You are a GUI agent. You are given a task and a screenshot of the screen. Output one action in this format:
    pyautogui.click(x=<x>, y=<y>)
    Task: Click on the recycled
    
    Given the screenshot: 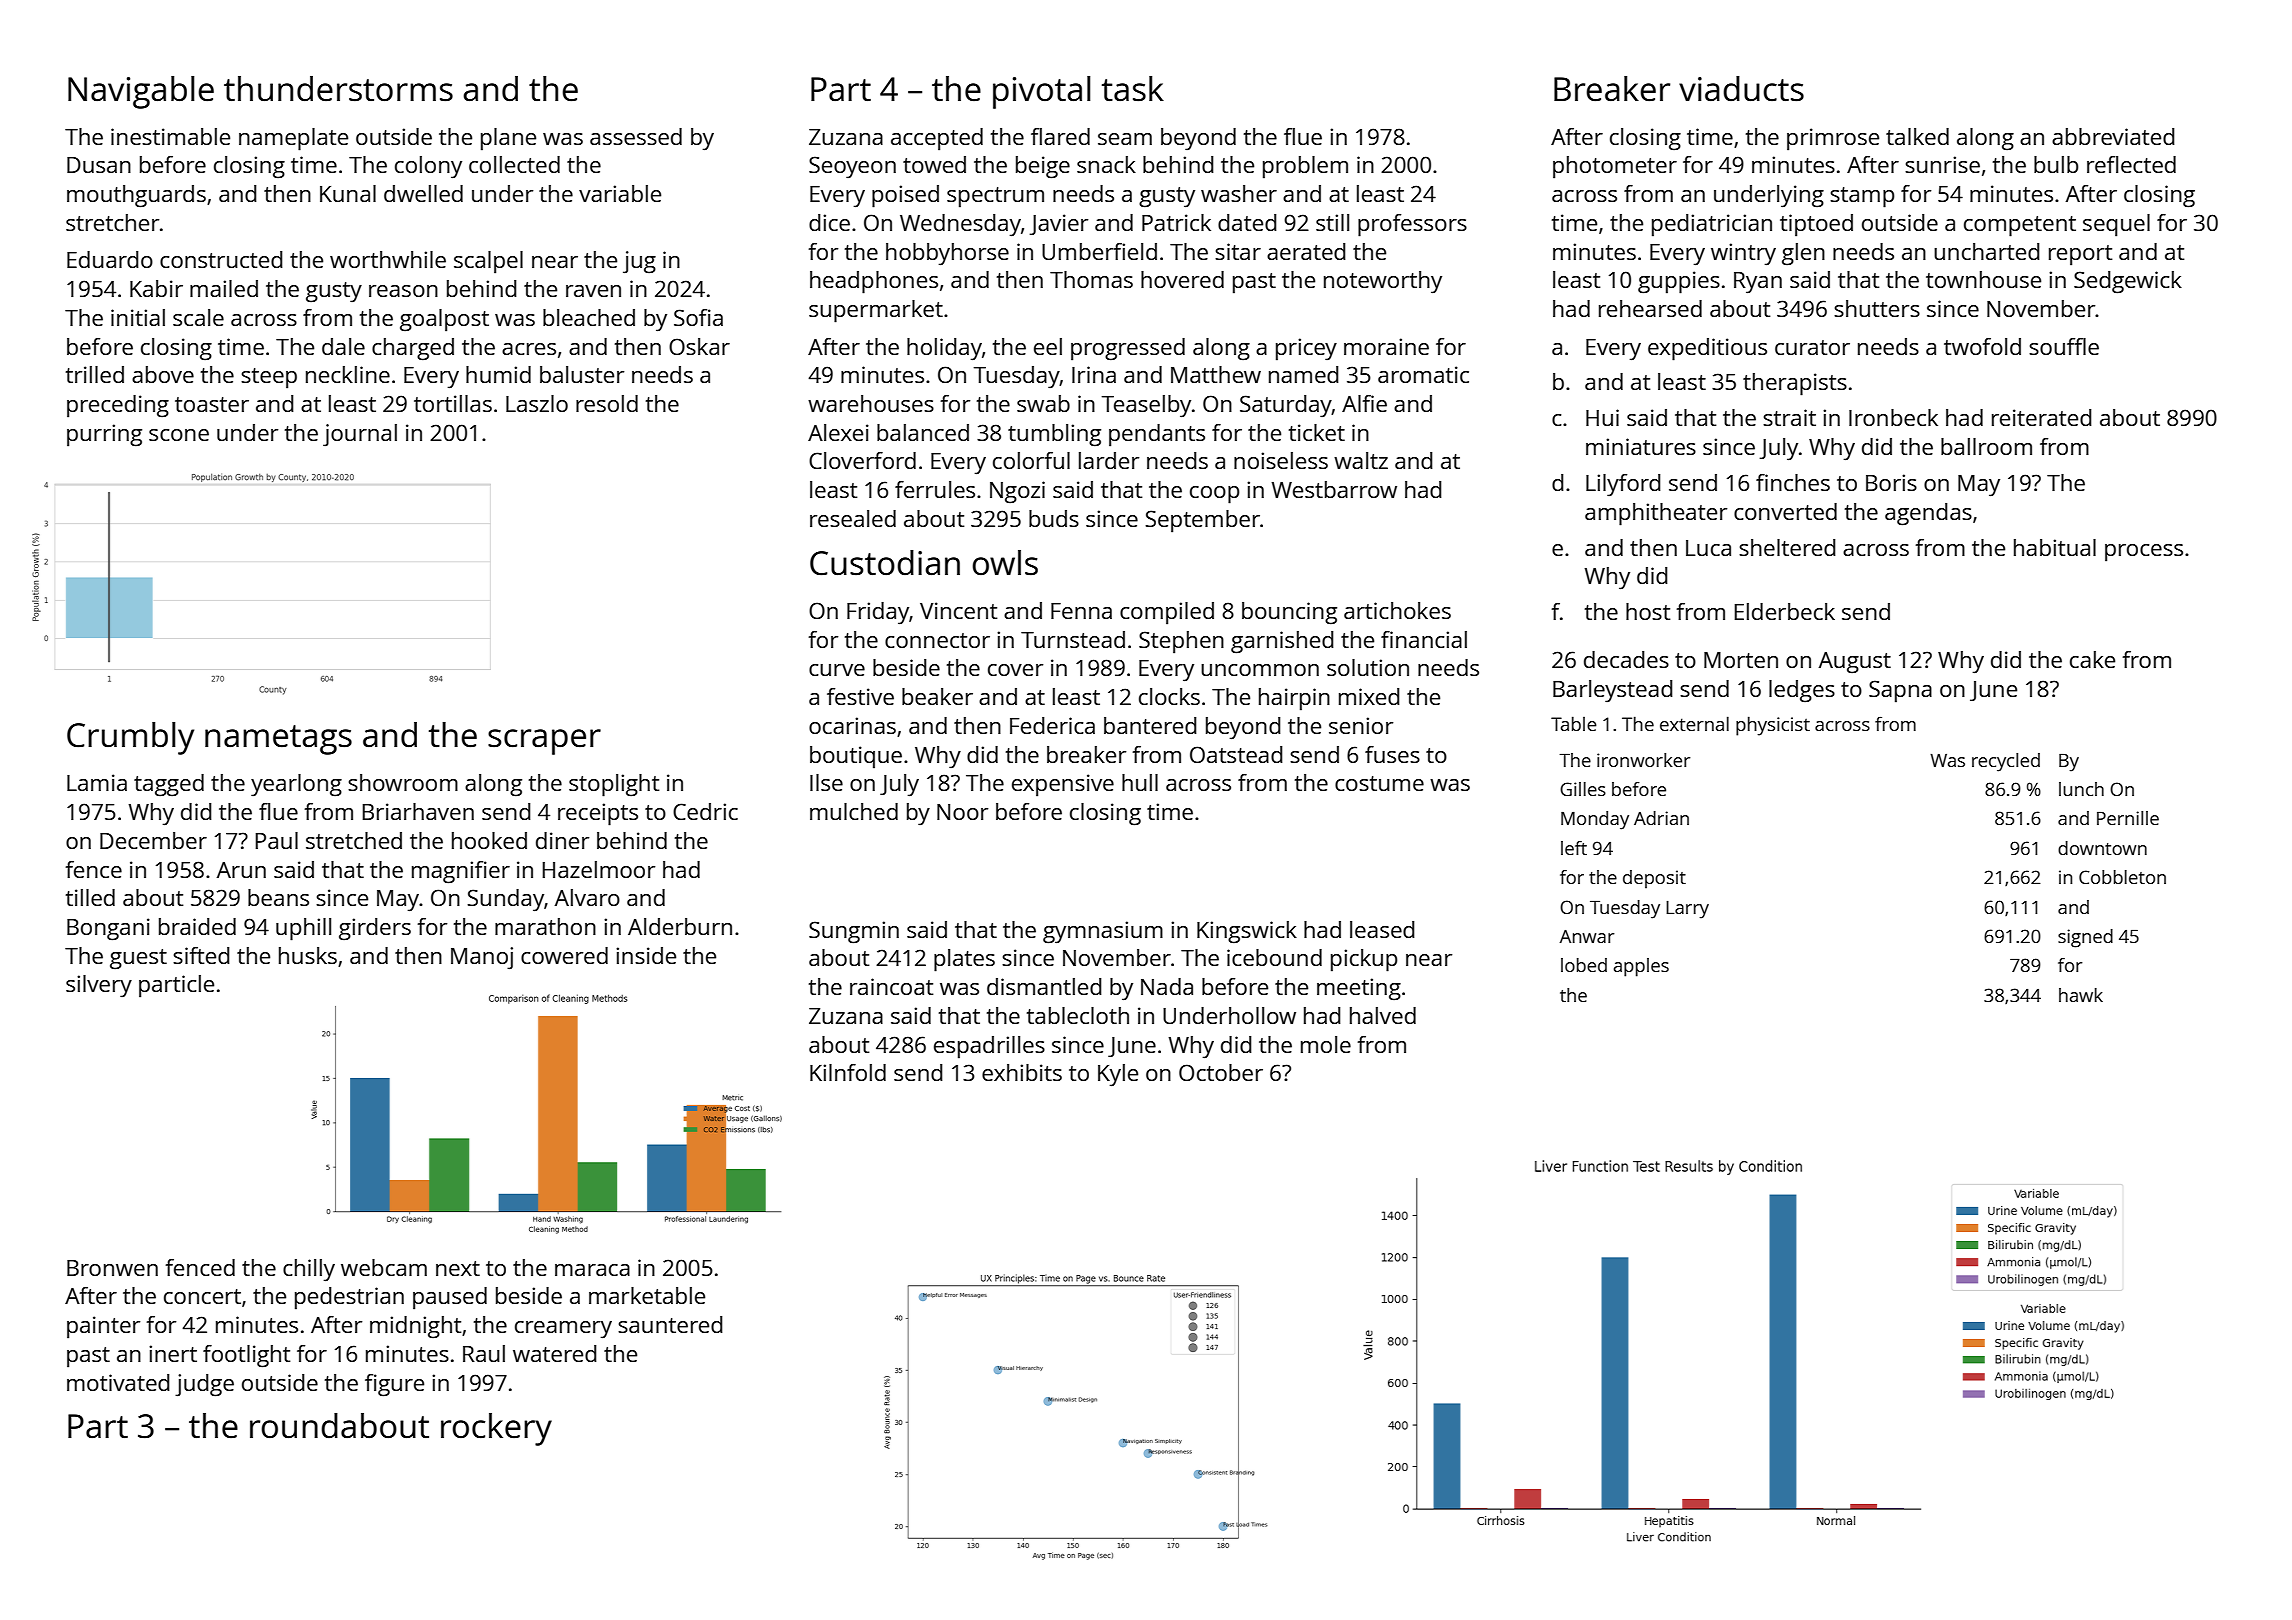 What is the action you would take?
    pyautogui.click(x=2006, y=762)
